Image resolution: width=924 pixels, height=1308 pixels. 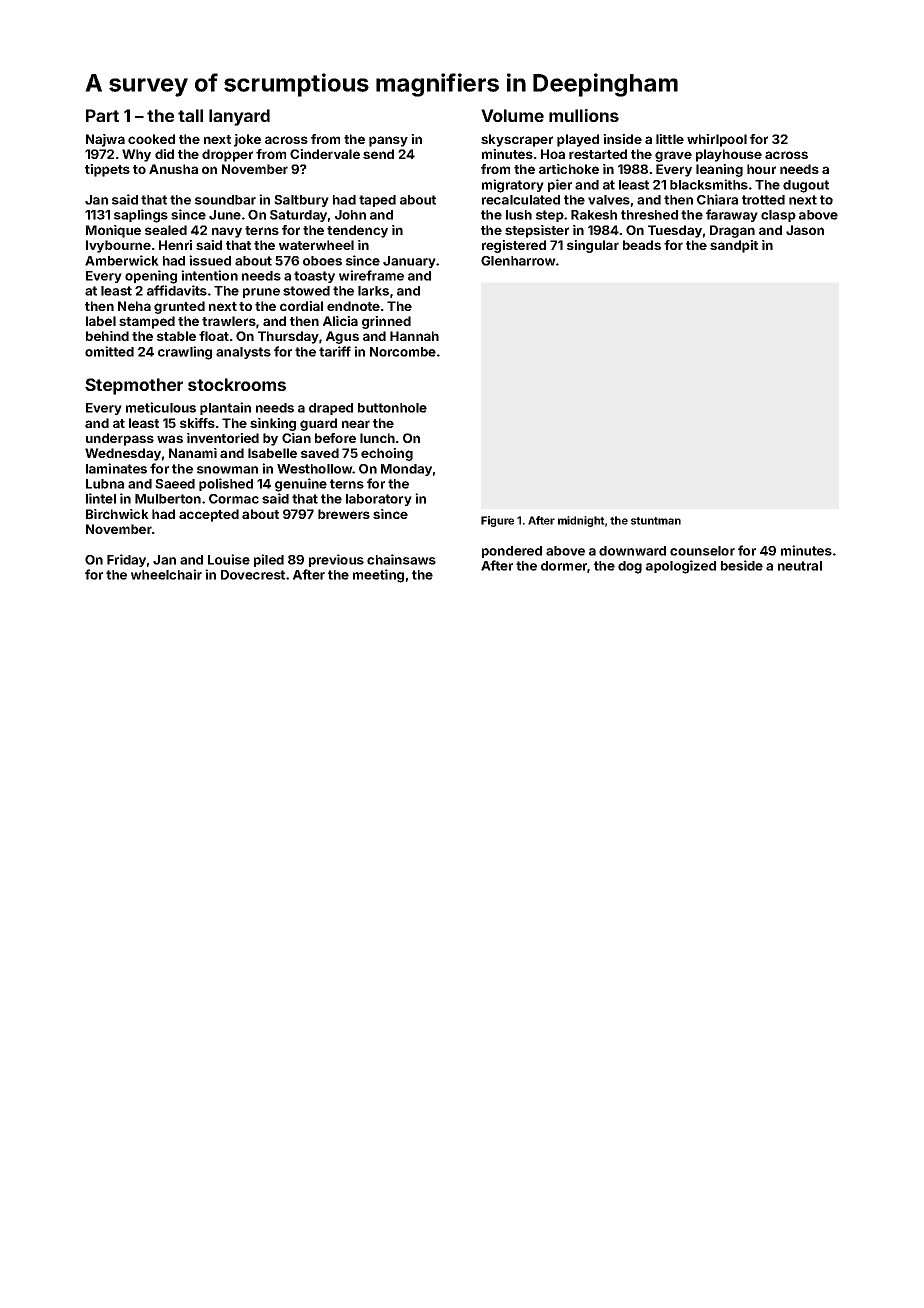 I want to click on Mulberton, so click(x=168, y=499).
